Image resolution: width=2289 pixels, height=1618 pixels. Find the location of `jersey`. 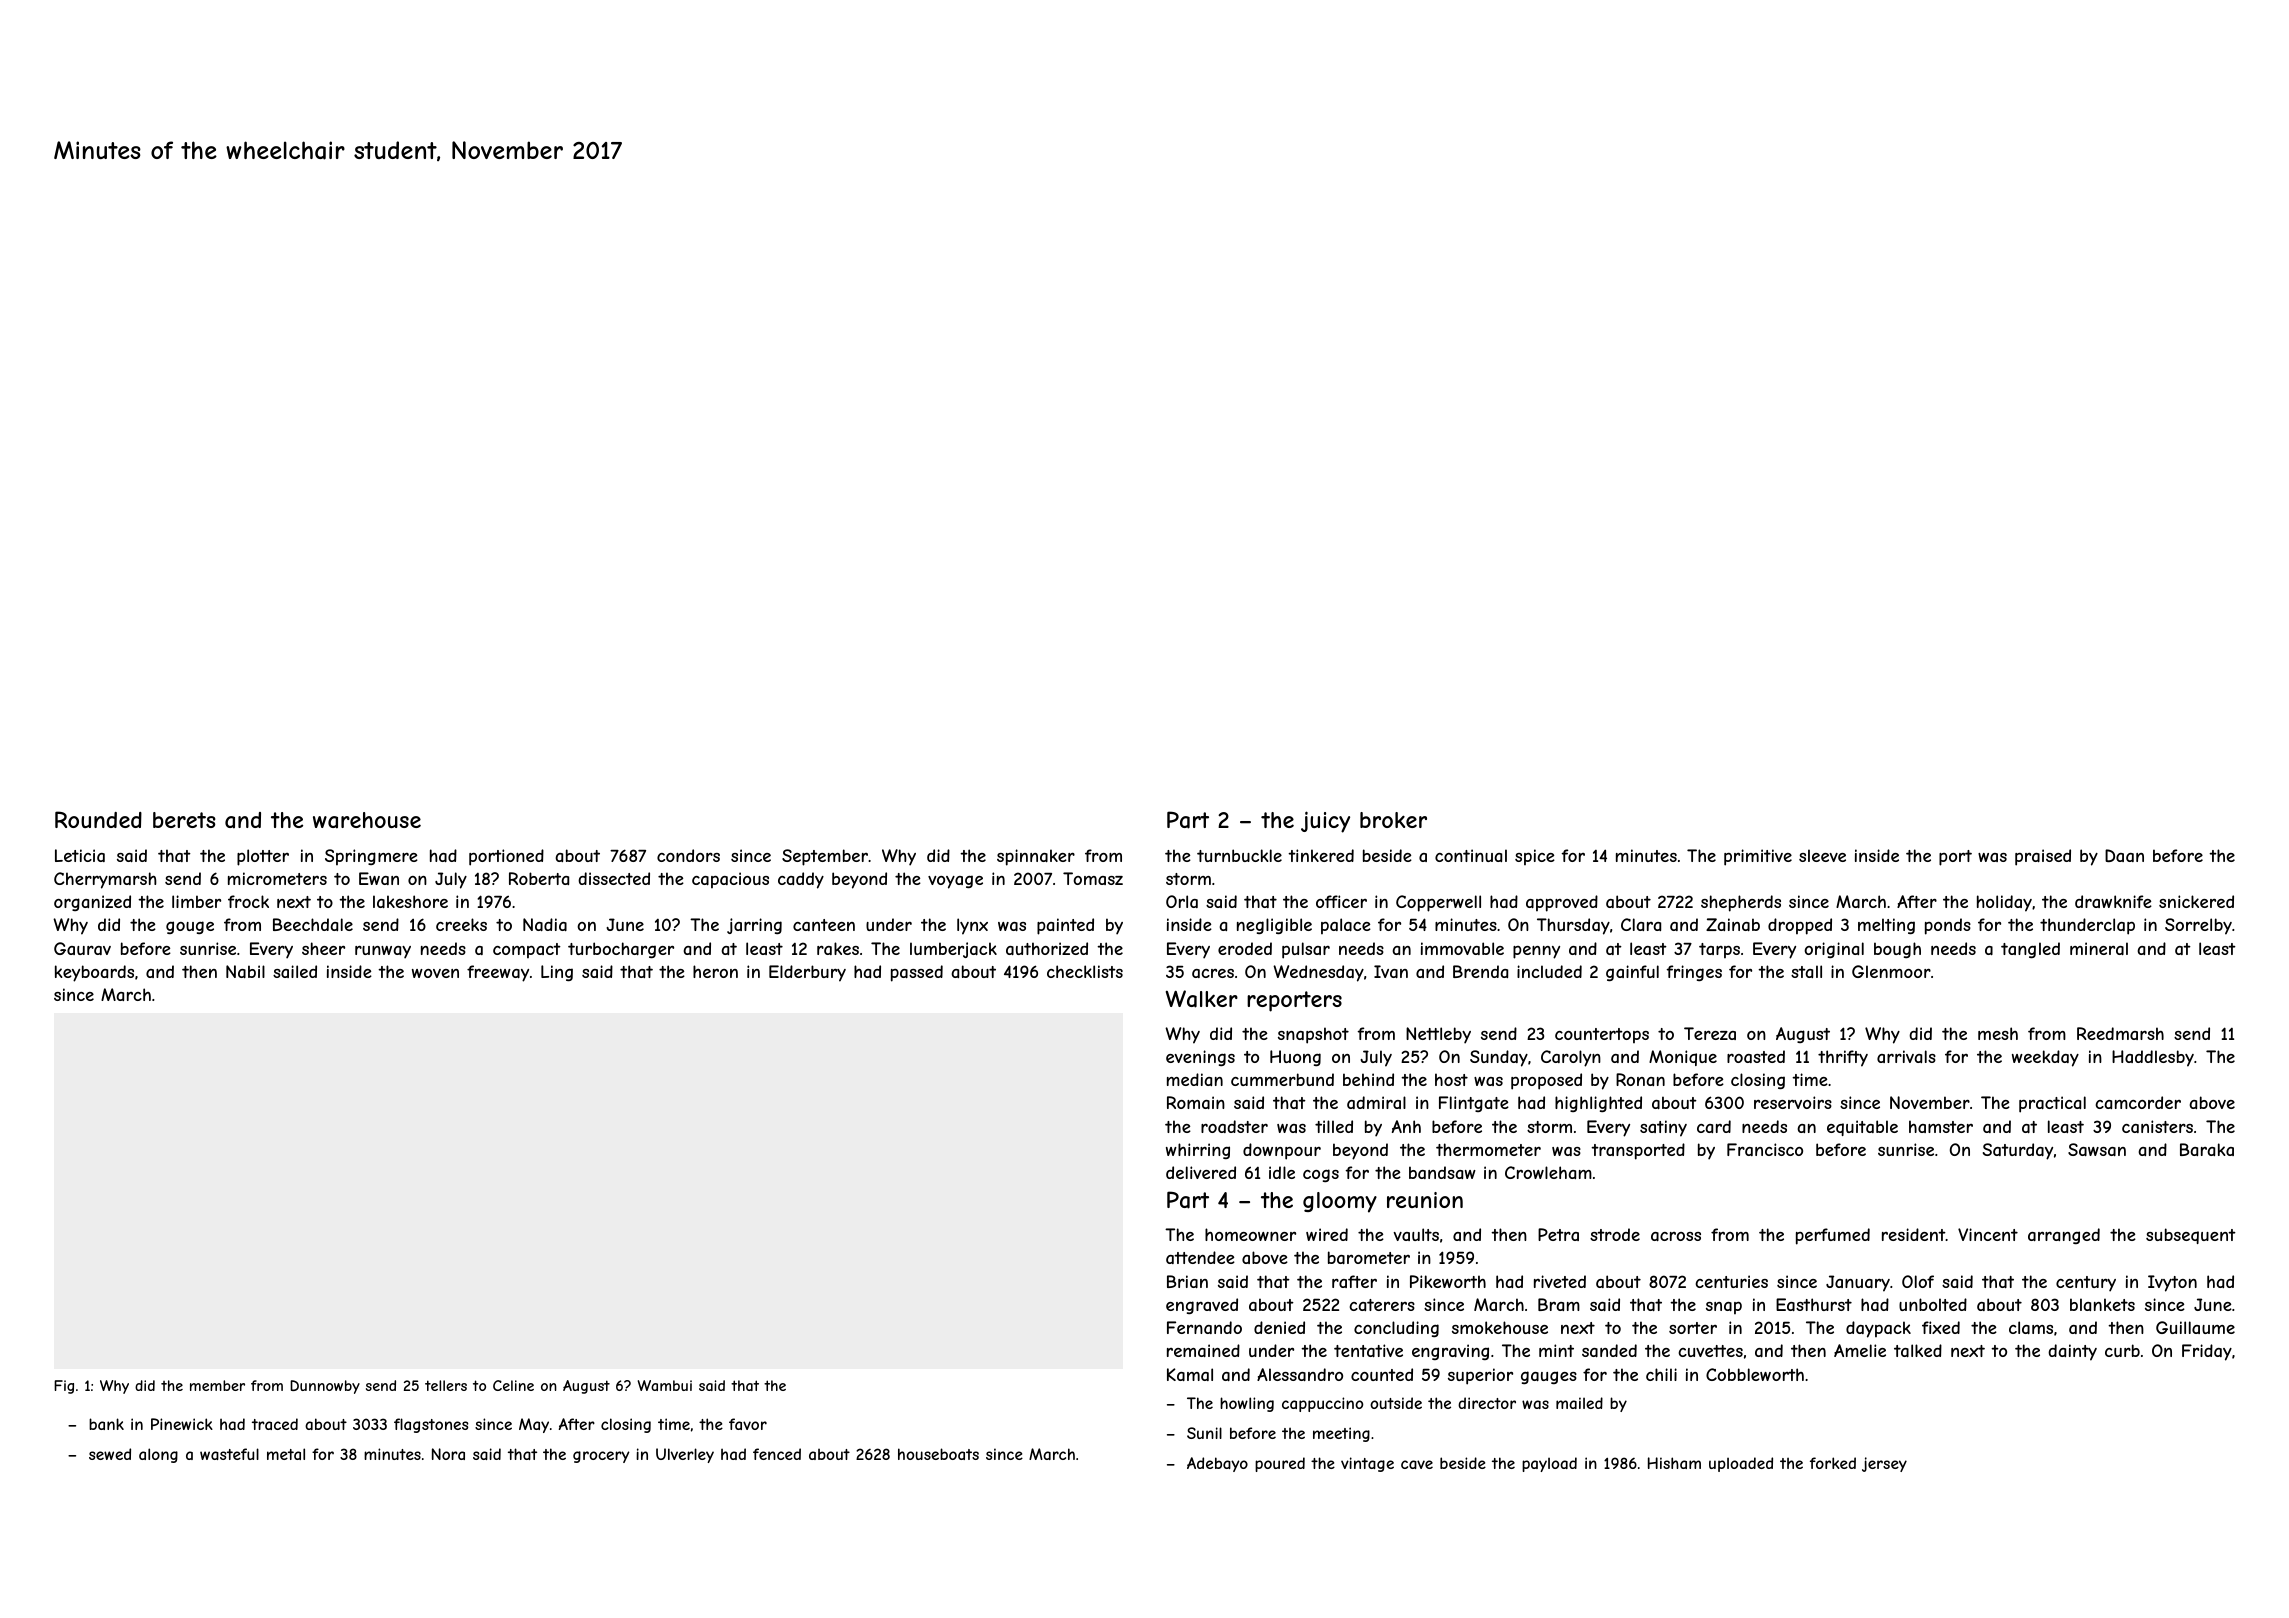

jersey is located at coordinates (1884, 1464).
